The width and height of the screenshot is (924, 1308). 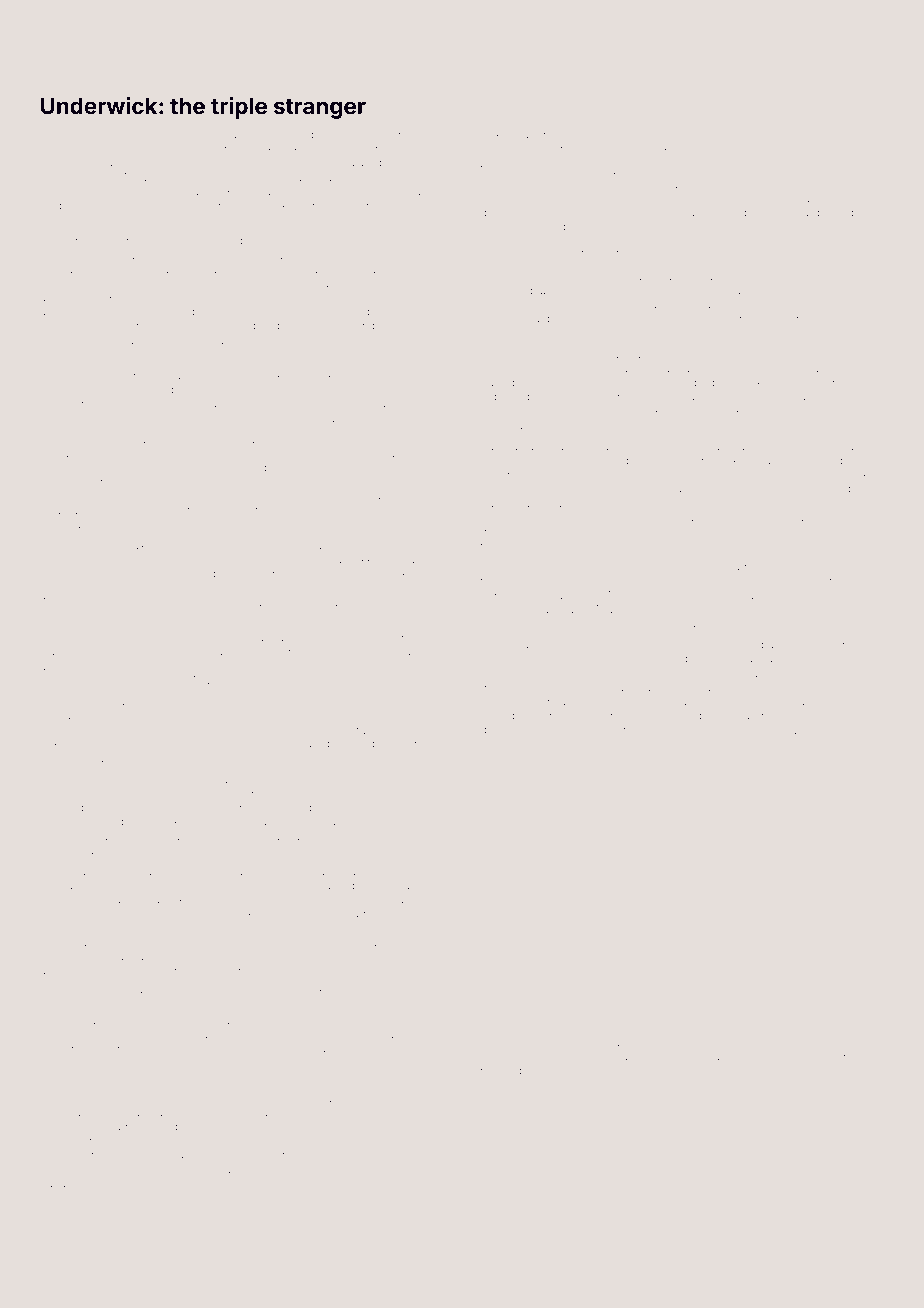 What do you see at coordinates (58, 481) in the screenshot?
I see `Amelia` at bounding box center [58, 481].
